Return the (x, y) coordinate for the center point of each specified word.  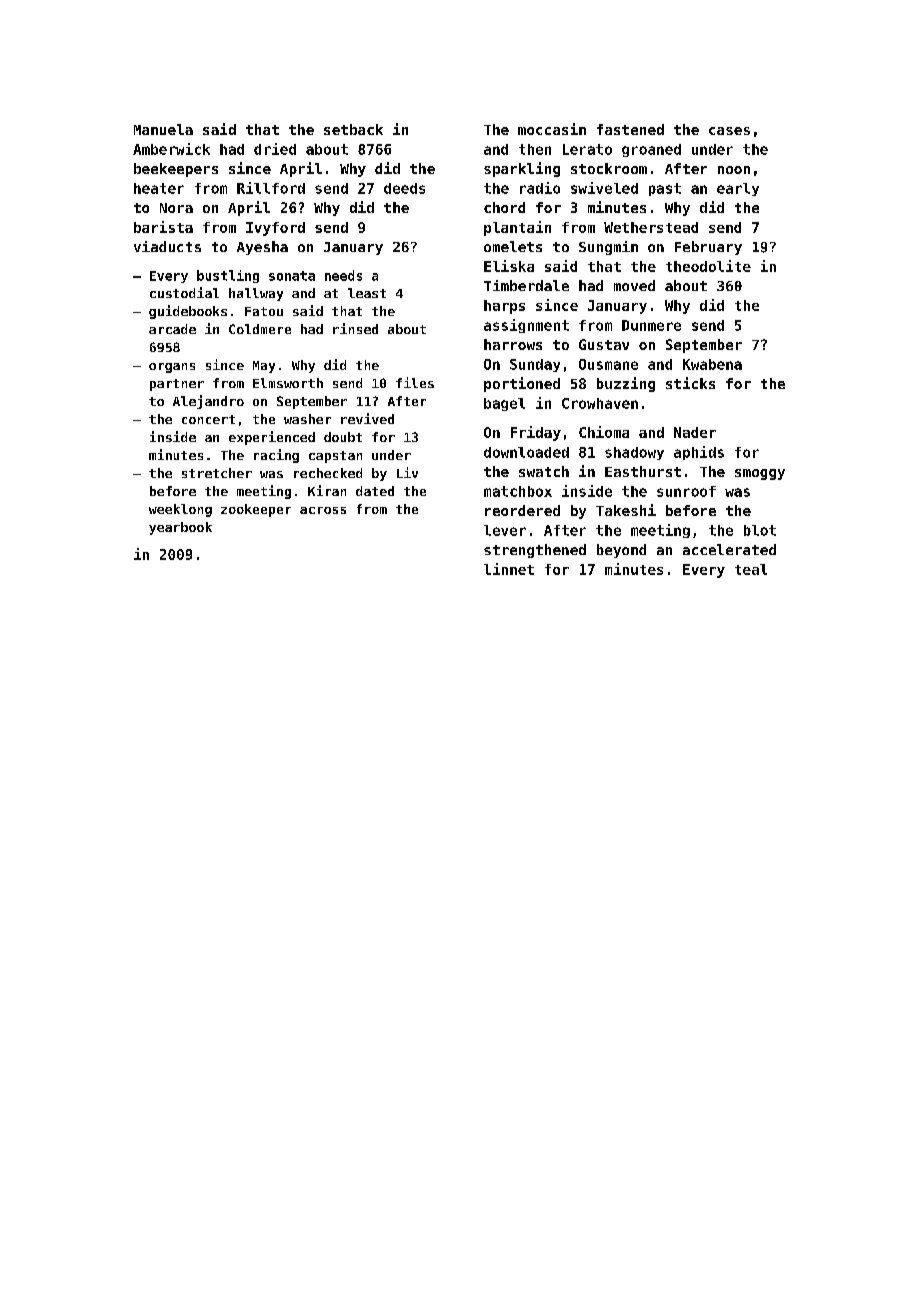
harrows (513, 344)
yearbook (180, 528)
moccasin (552, 129)
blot (760, 530)
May (264, 367)
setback (353, 129)
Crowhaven (600, 403)
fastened (630, 129)
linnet (509, 569)
